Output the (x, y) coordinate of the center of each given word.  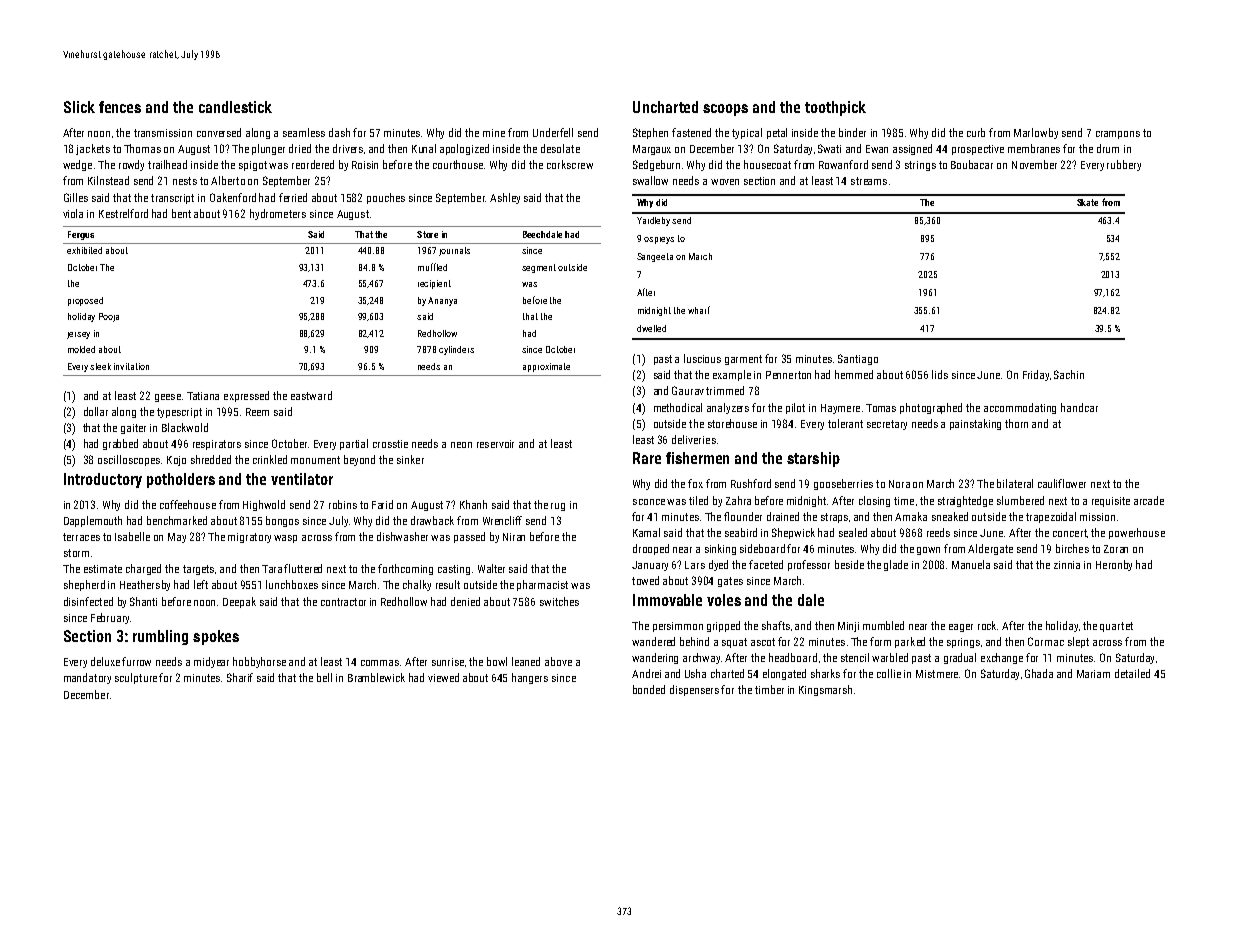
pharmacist (542, 585)
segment (539, 268)
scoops (725, 110)
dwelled (651, 328)
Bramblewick (376, 677)
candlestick (235, 107)
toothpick (835, 108)
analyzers (728, 408)
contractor (343, 602)
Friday (1036, 375)
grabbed (120, 444)
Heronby (1114, 565)
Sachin (1069, 374)
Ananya (442, 301)
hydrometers (278, 214)
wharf (699, 310)
